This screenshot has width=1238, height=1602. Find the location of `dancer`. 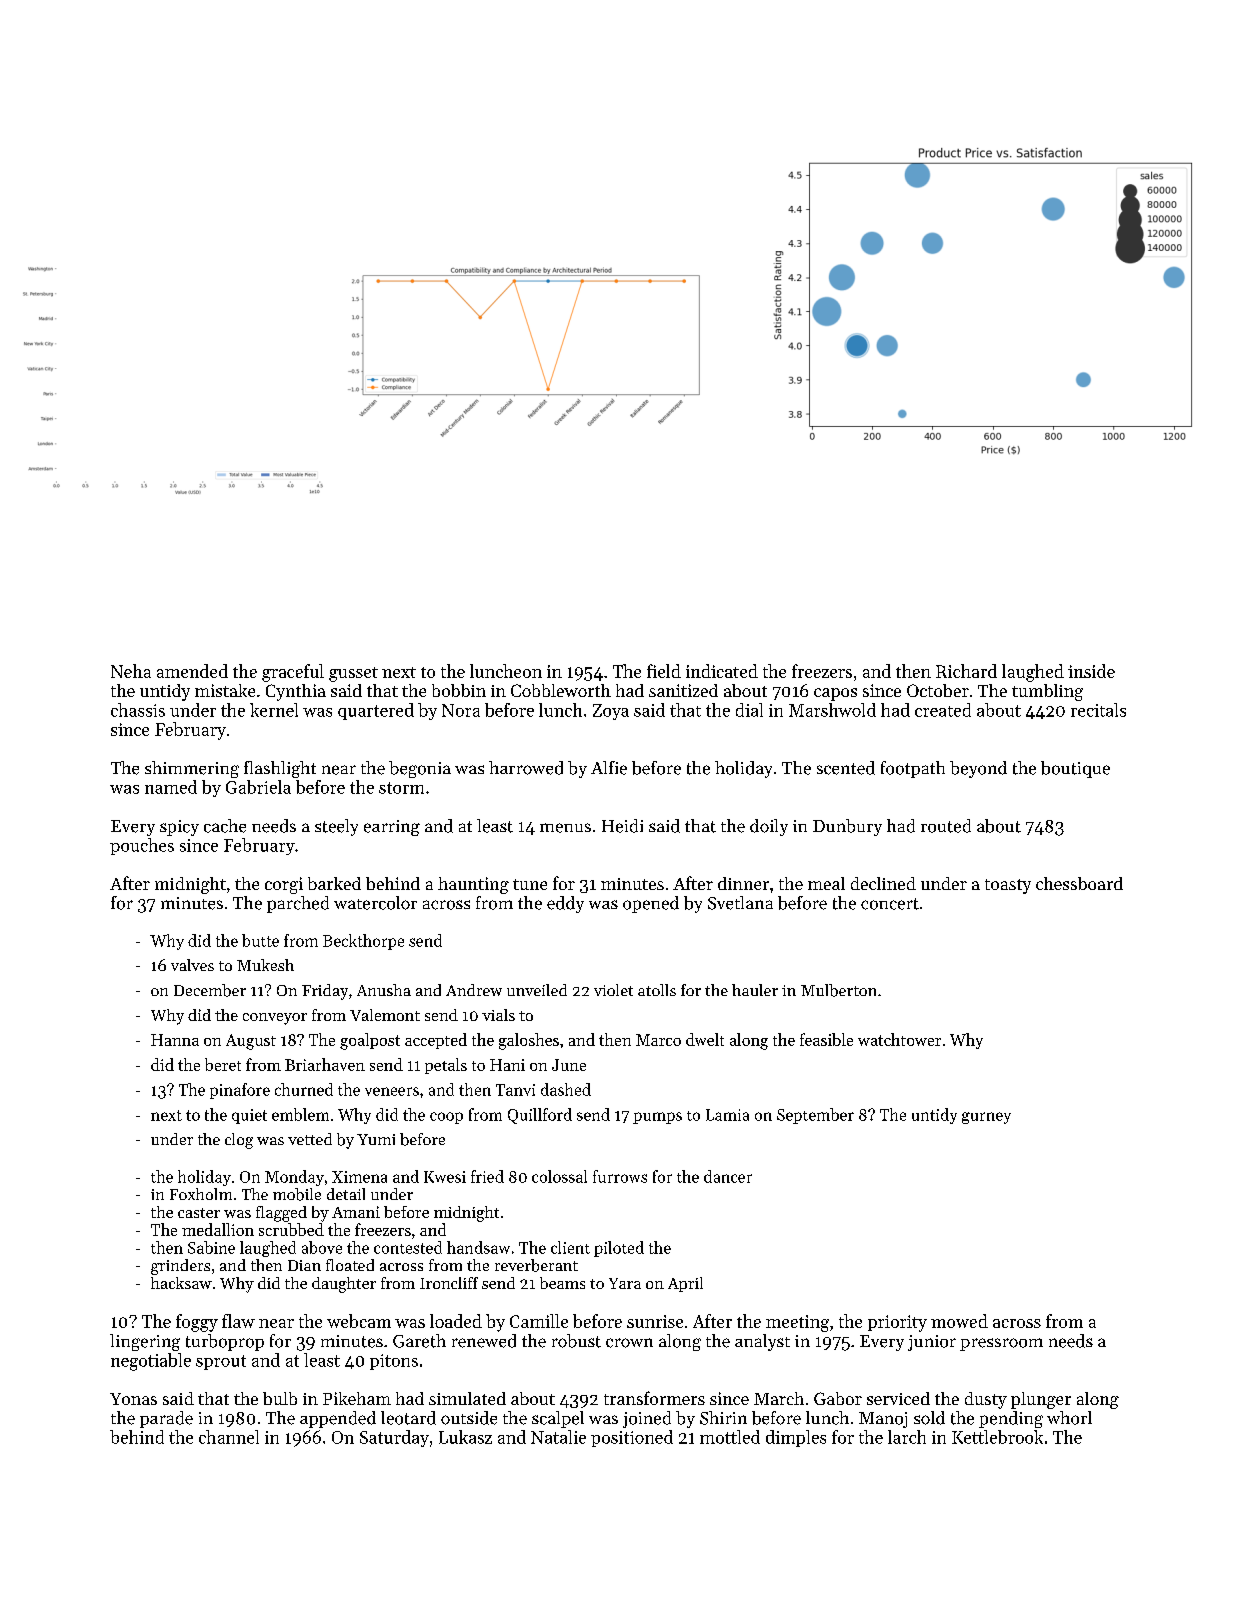

dancer is located at coordinates (728, 1176).
